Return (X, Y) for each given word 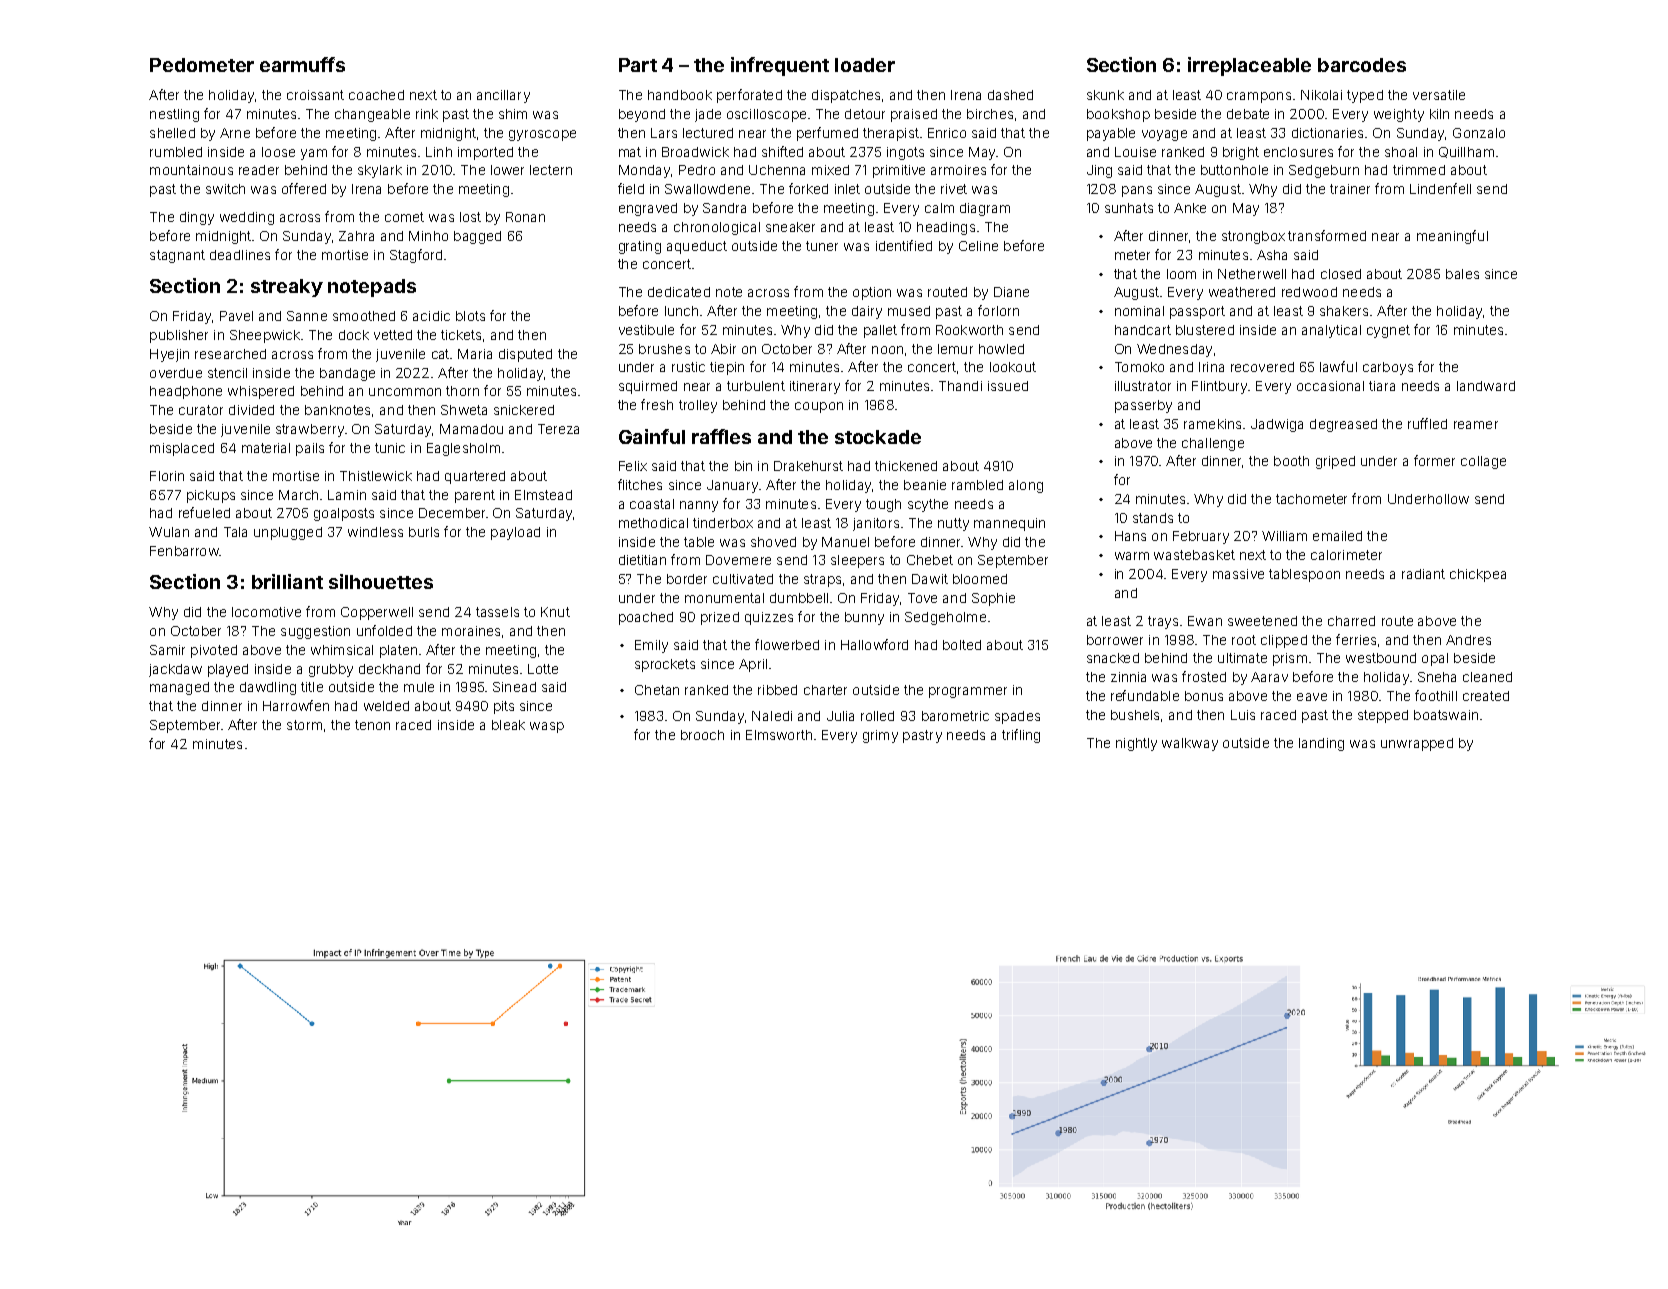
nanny (699, 506)
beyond (642, 115)
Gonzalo (1479, 133)
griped (1335, 462)
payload (515, 533)
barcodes (1362, 65)
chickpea (1478, 575)
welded (386, 706)
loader (865, 65)
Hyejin (169, 355)
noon (887, 350)
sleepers (857, 561)
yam (314, 154)
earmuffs (302, 64)
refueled (204, 512)
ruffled (1427, 423)
